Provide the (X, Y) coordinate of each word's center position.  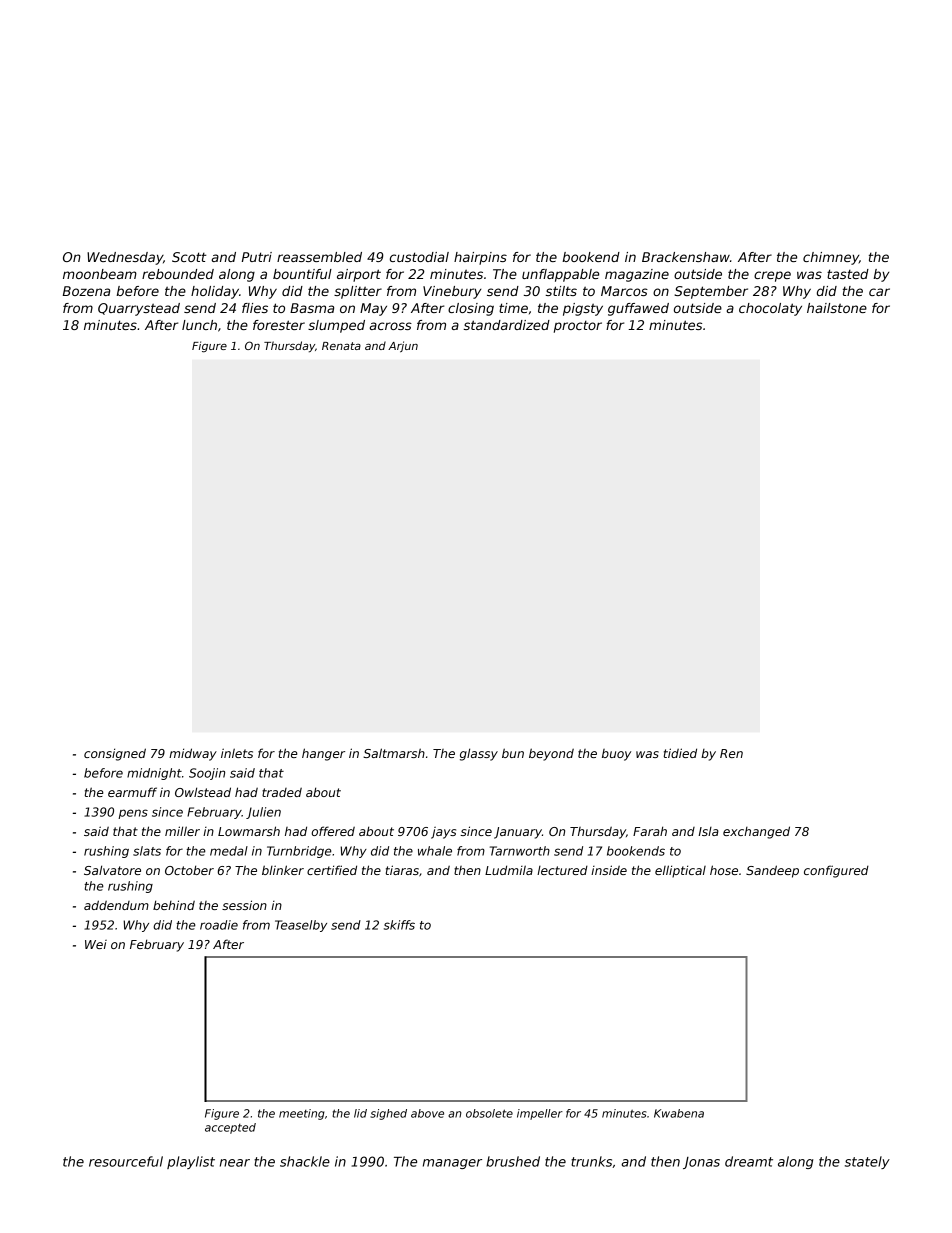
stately (867, 1162)
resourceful (126, 1161)
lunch (199, 325)
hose (724, 870)
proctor (578, 326)
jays (443, 833)
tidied (680, 753)
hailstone (837, 308)
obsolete (489, 1113)
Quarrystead (139, 309)
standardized (506, 325)
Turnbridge (299, 852)
